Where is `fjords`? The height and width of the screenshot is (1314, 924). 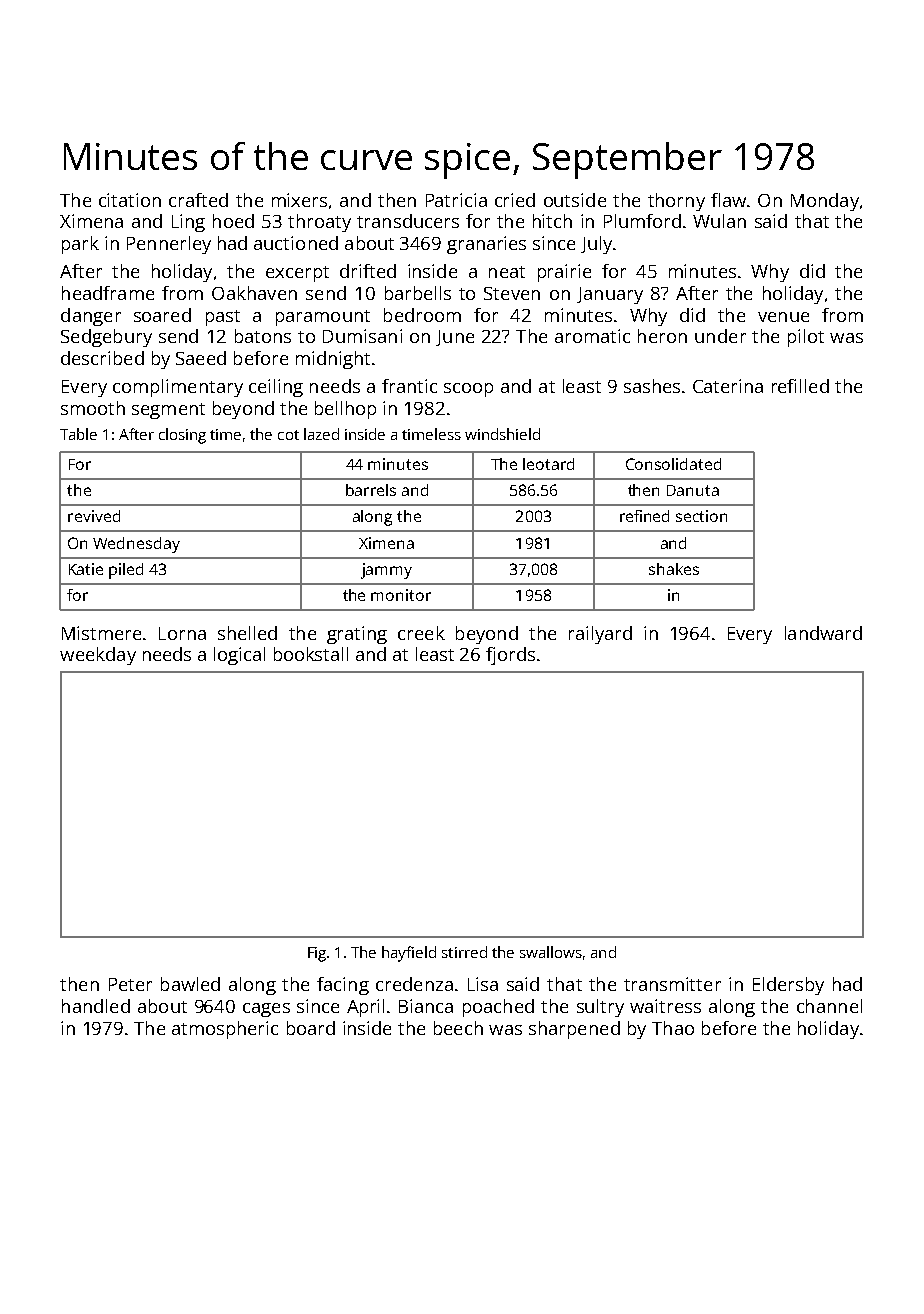 fjords is located at coordinates (510, 656).
